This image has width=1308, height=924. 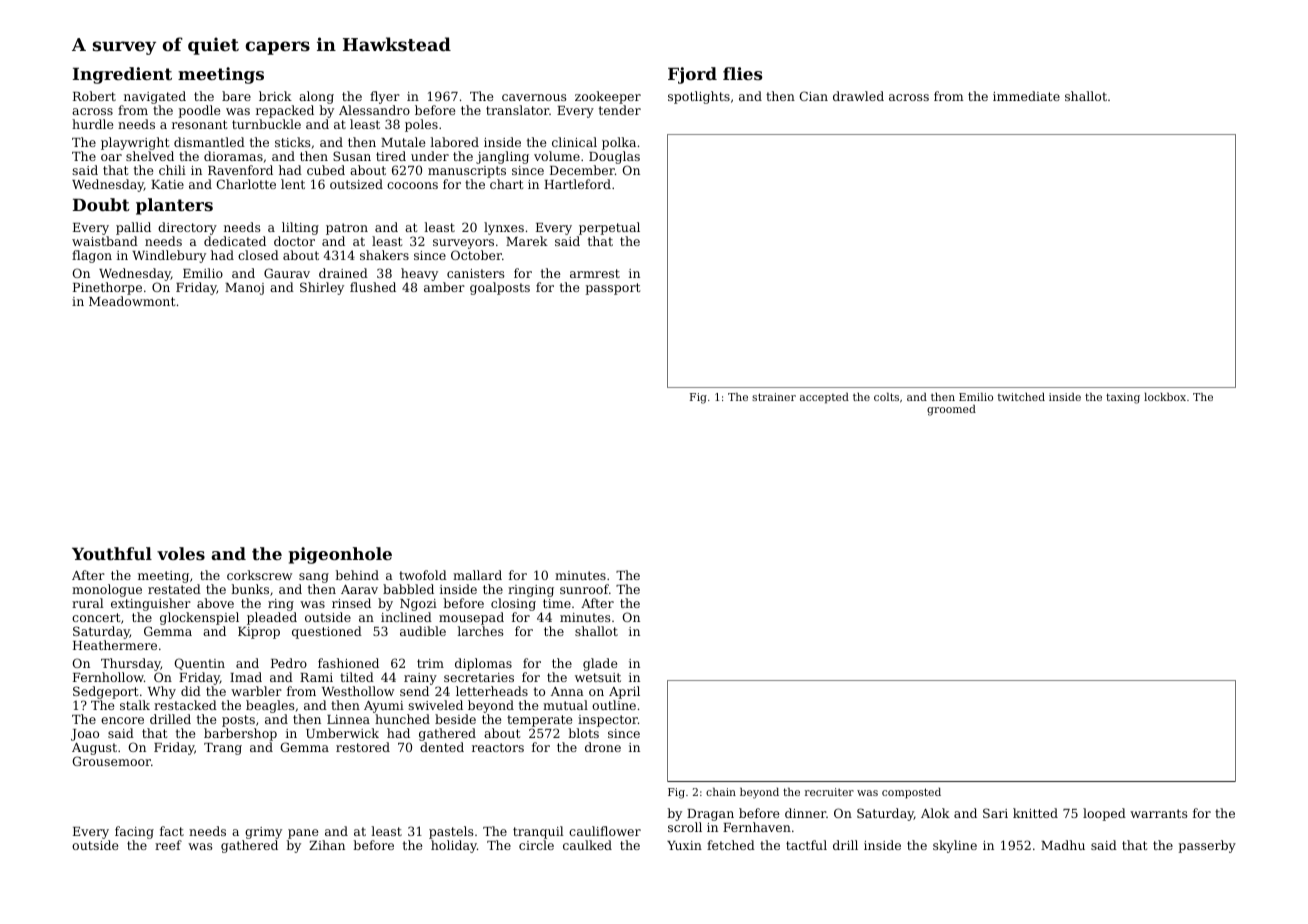 What do you see at coordinates (363, 747) in the image?
I see `restored` at bounding box center [363, 747].
